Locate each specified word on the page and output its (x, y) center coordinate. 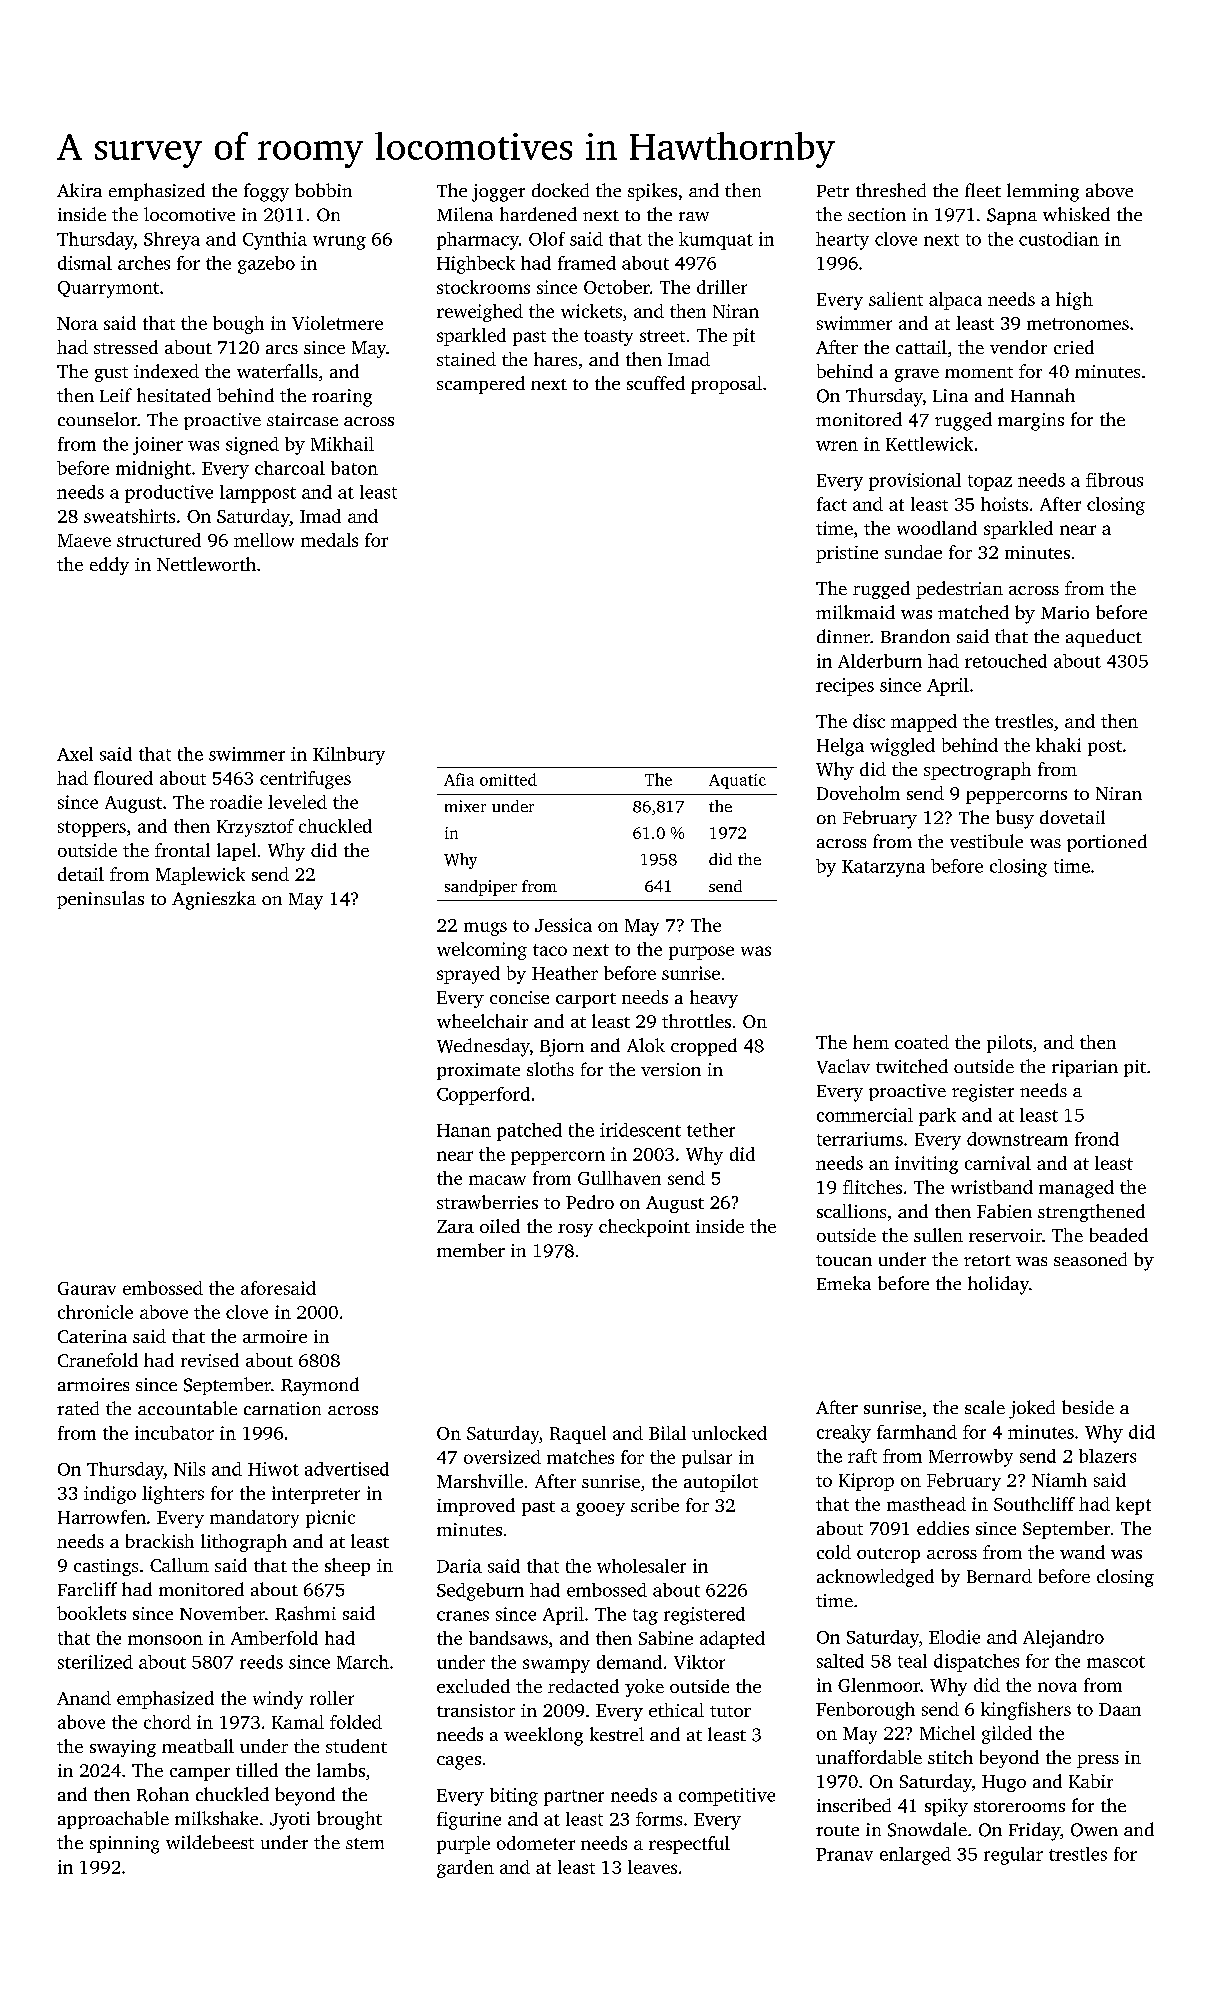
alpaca (955, 301)
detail (81, 874)
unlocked (729, 1433)
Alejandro (1063, 1639)
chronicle (95, 1312)
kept (1133, 1506)
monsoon (165, 1640)
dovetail (1072, 817)
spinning (124, 1845)
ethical (676, 1710)
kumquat (716, 241)
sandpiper (481, 888)
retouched (1006, 661)
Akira (79, 190)
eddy (109, 566)
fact (832, 504)
